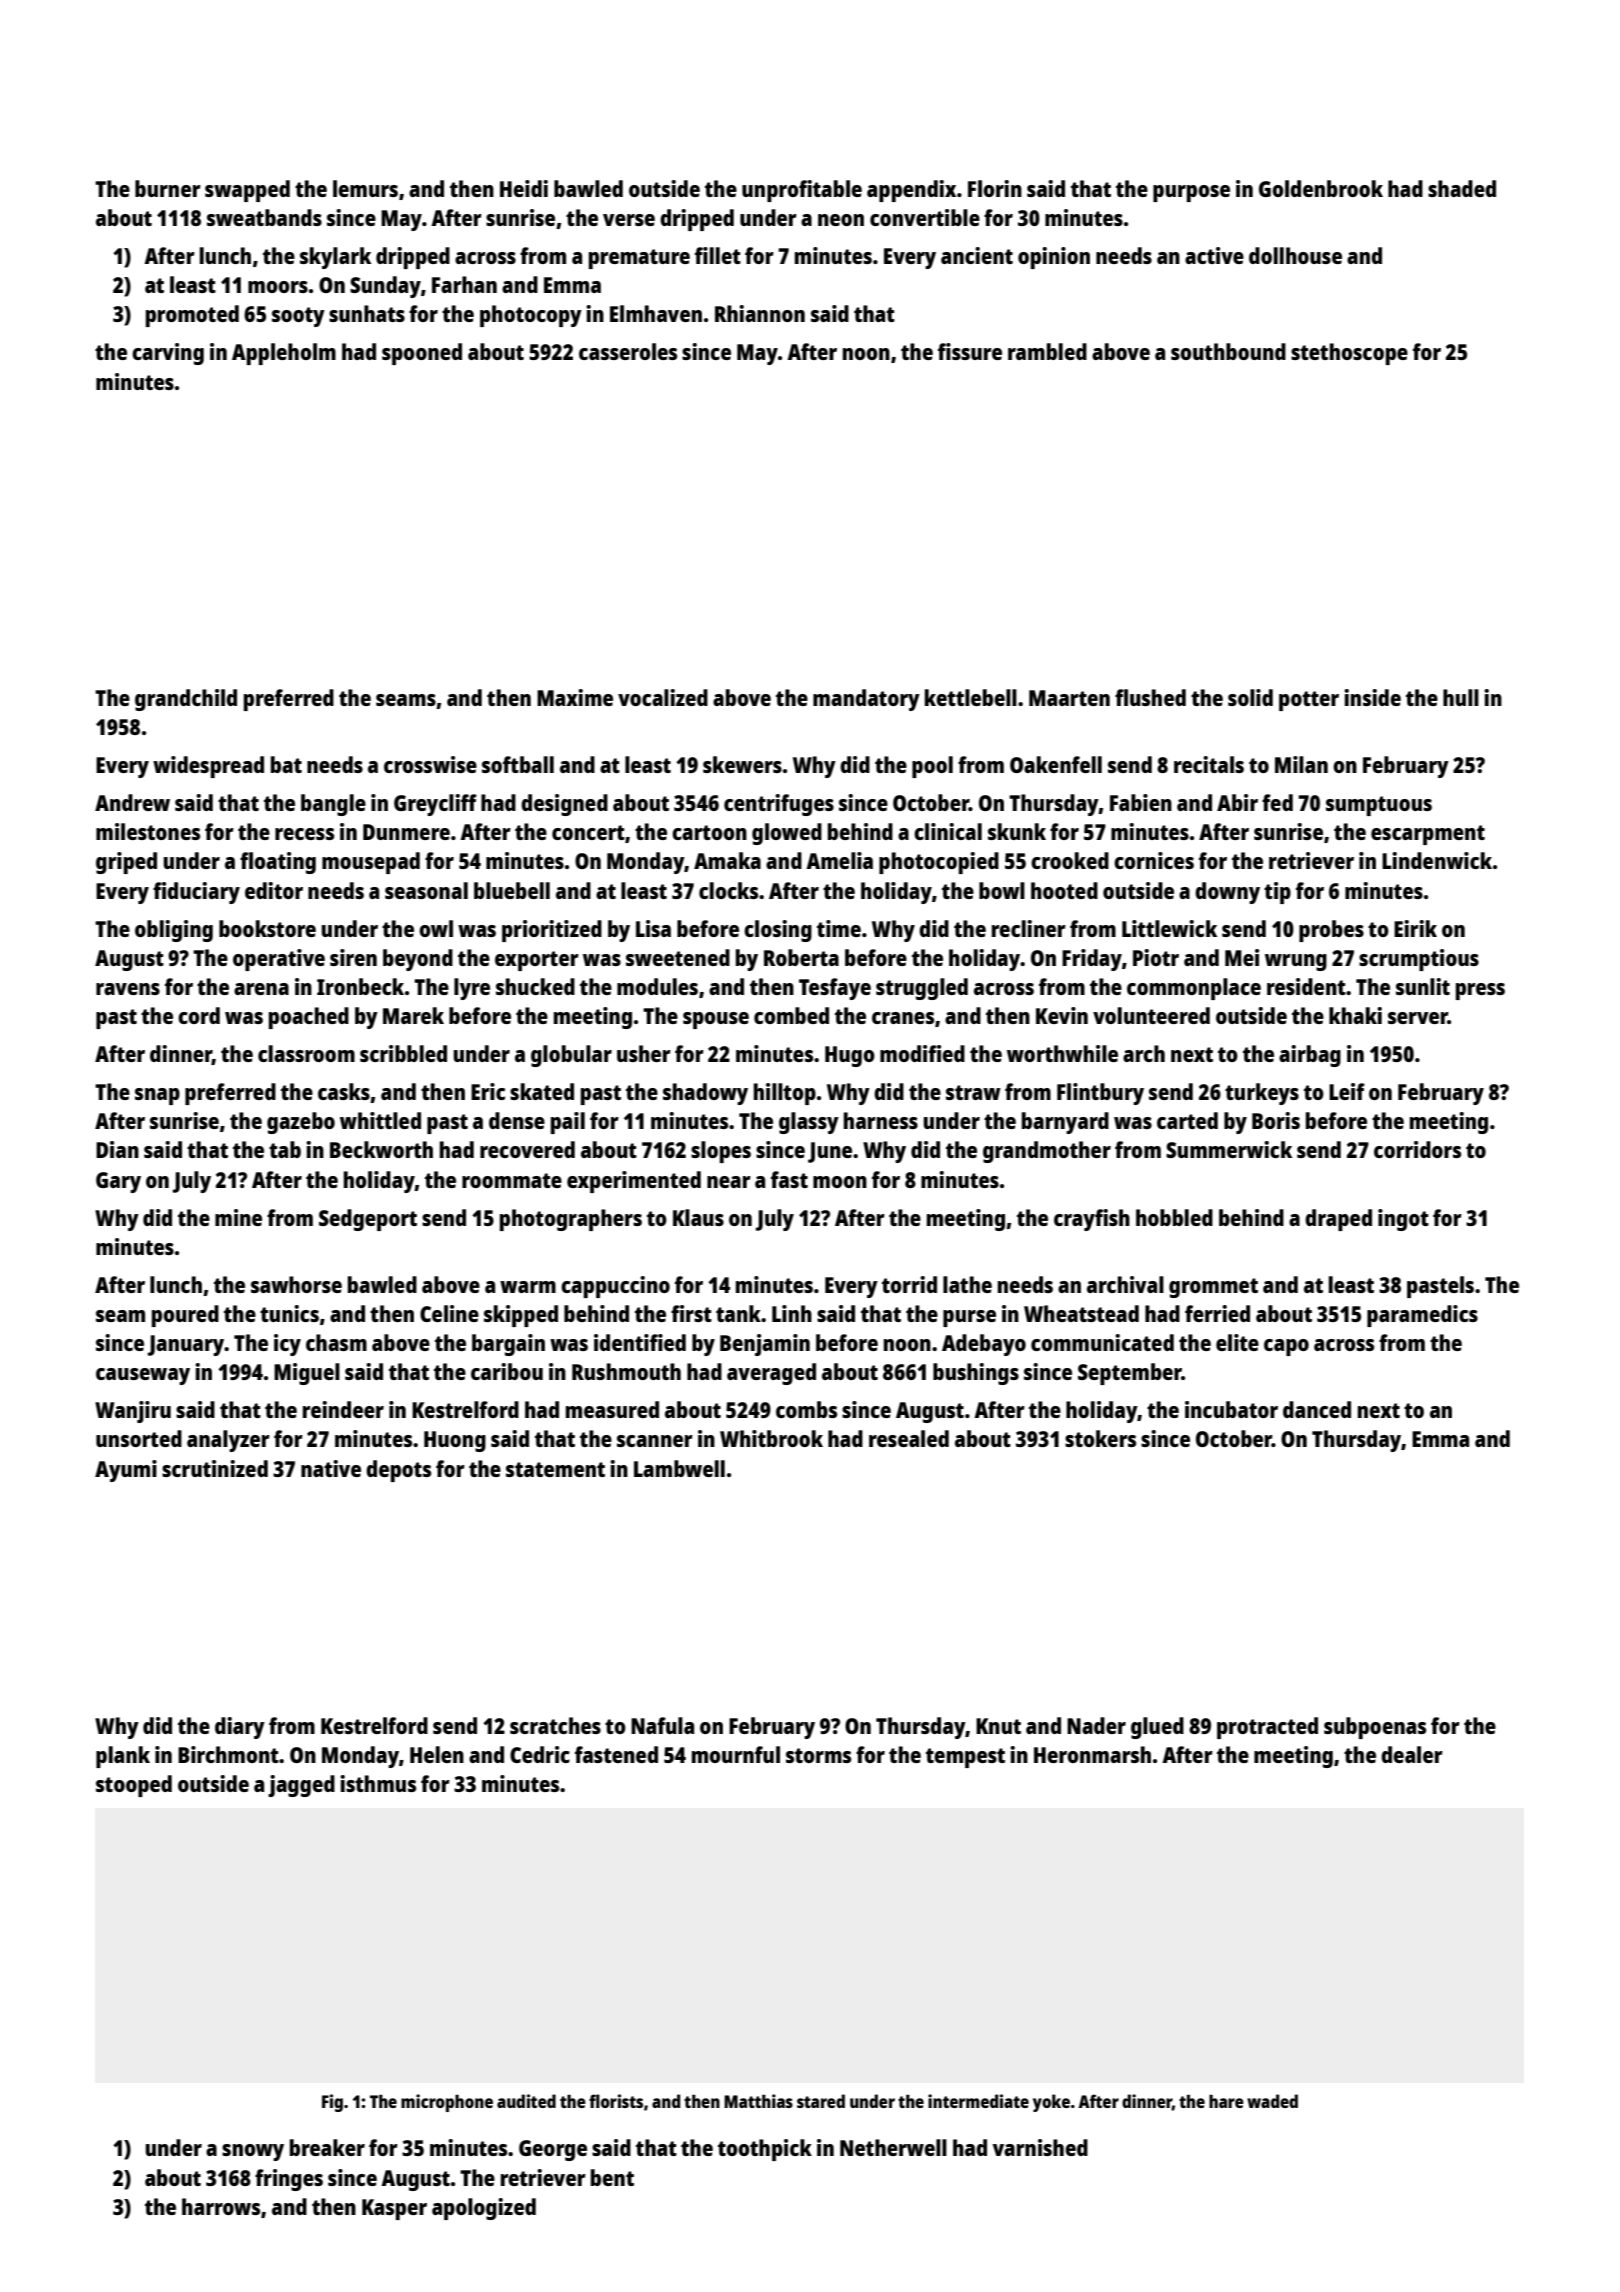  I want to click on snowy, so click(253, 2152).
